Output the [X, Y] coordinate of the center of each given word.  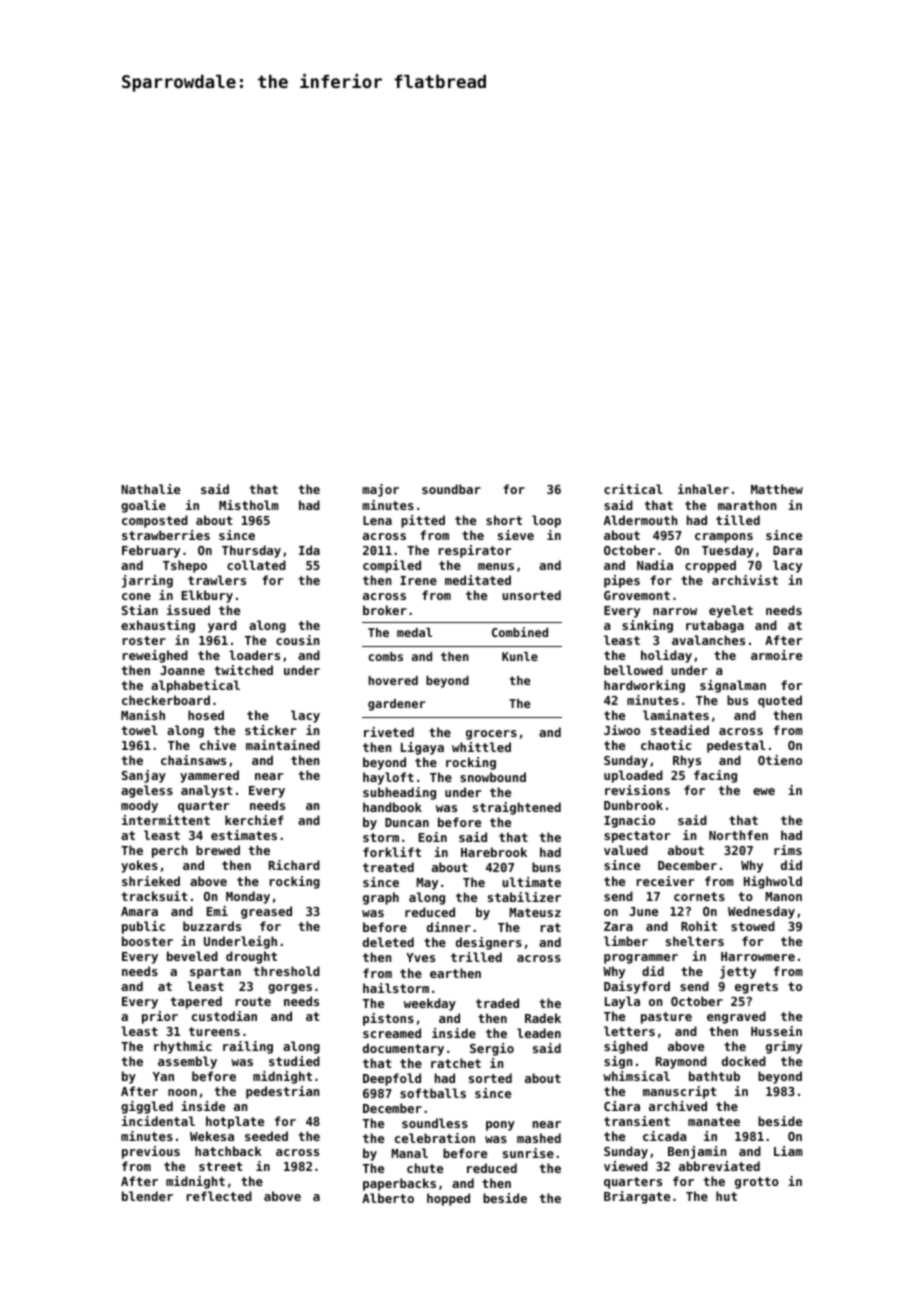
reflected [219, 1196]
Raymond [681, 1062]
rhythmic [183, 1047]
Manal [410, 1153]
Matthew [777, 489]
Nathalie [150, 489]
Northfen [738, 835]
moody [139, 806]
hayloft [388, 778]
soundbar [451, 489]
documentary [403, 1049]
